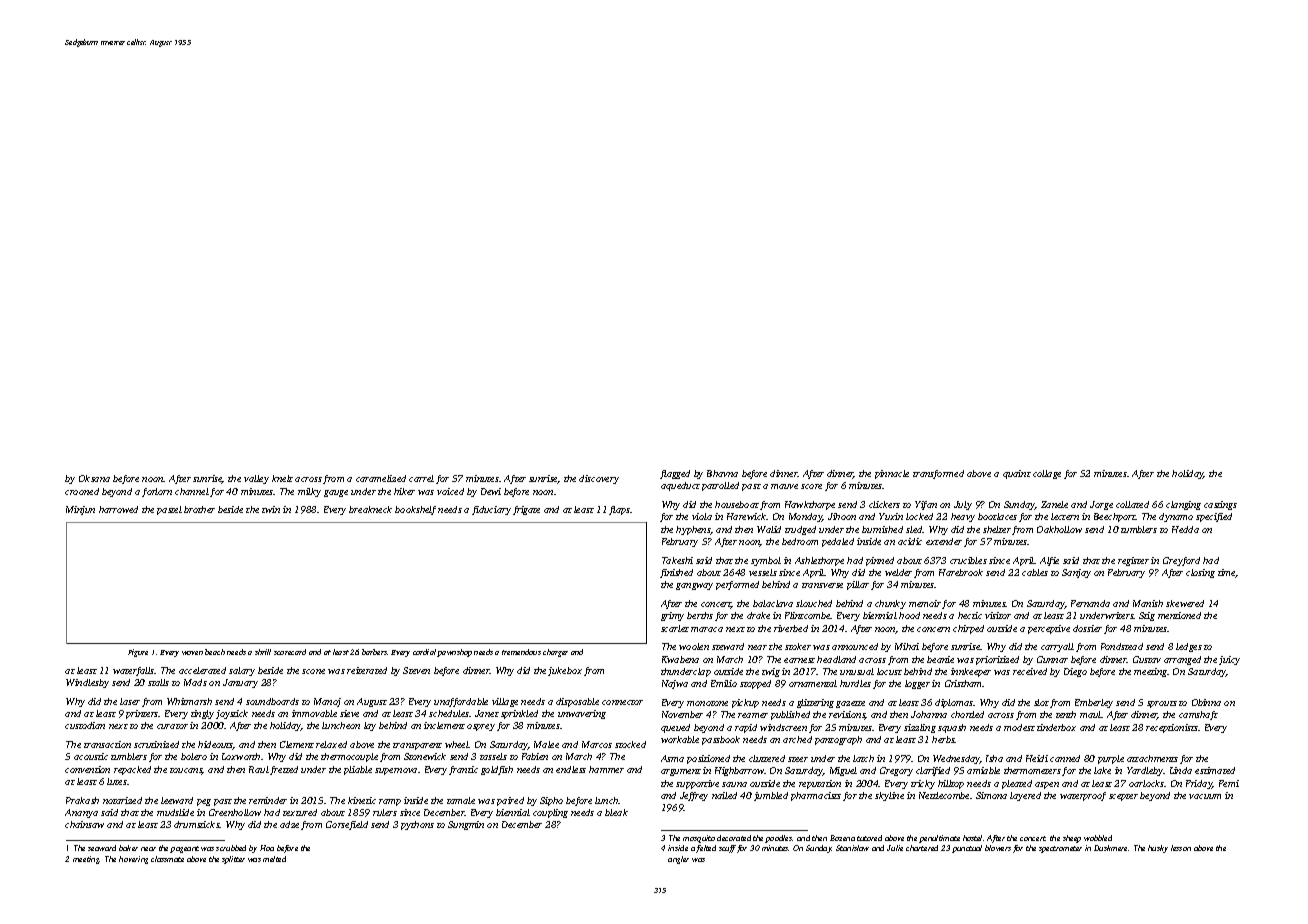 The image size is (1308, 924). Describe the element at coordinates (282, 478) in the screenshot. I see `knelt` at that location.
